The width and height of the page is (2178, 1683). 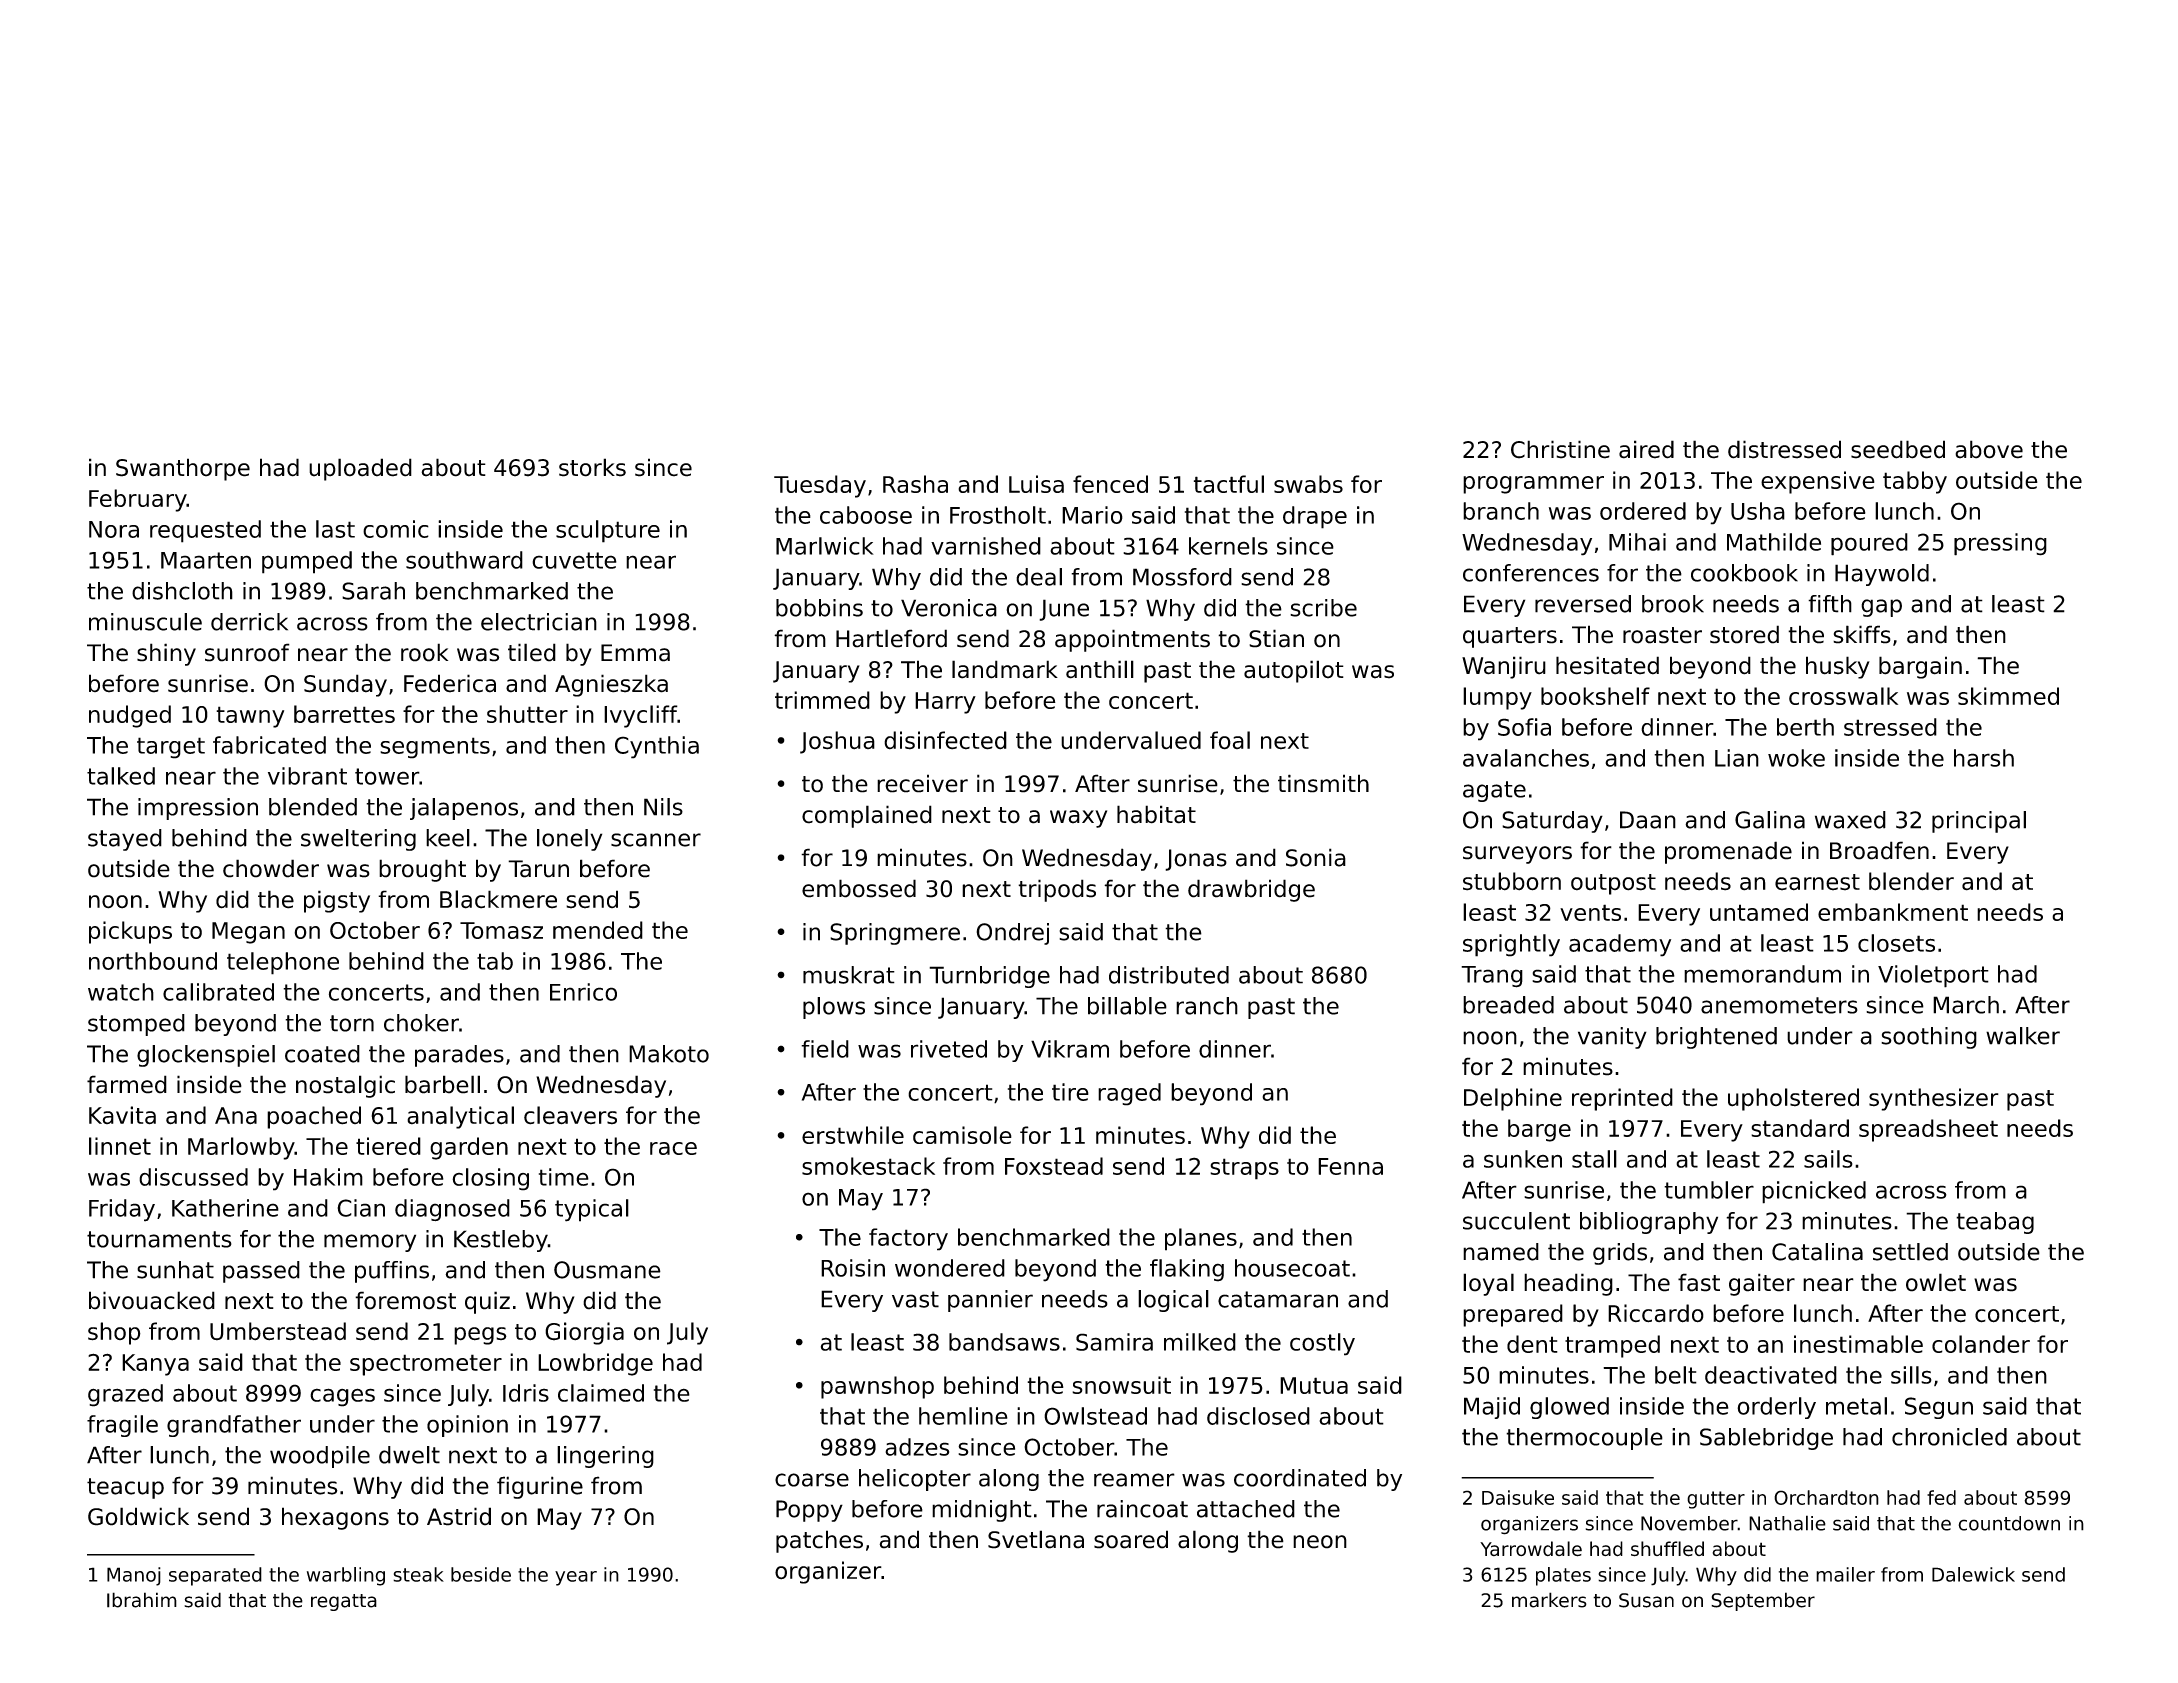 What do you see at coordinates (175, 1270) in the page?
I see `sunhat` at bounding box center [175, 1270].
